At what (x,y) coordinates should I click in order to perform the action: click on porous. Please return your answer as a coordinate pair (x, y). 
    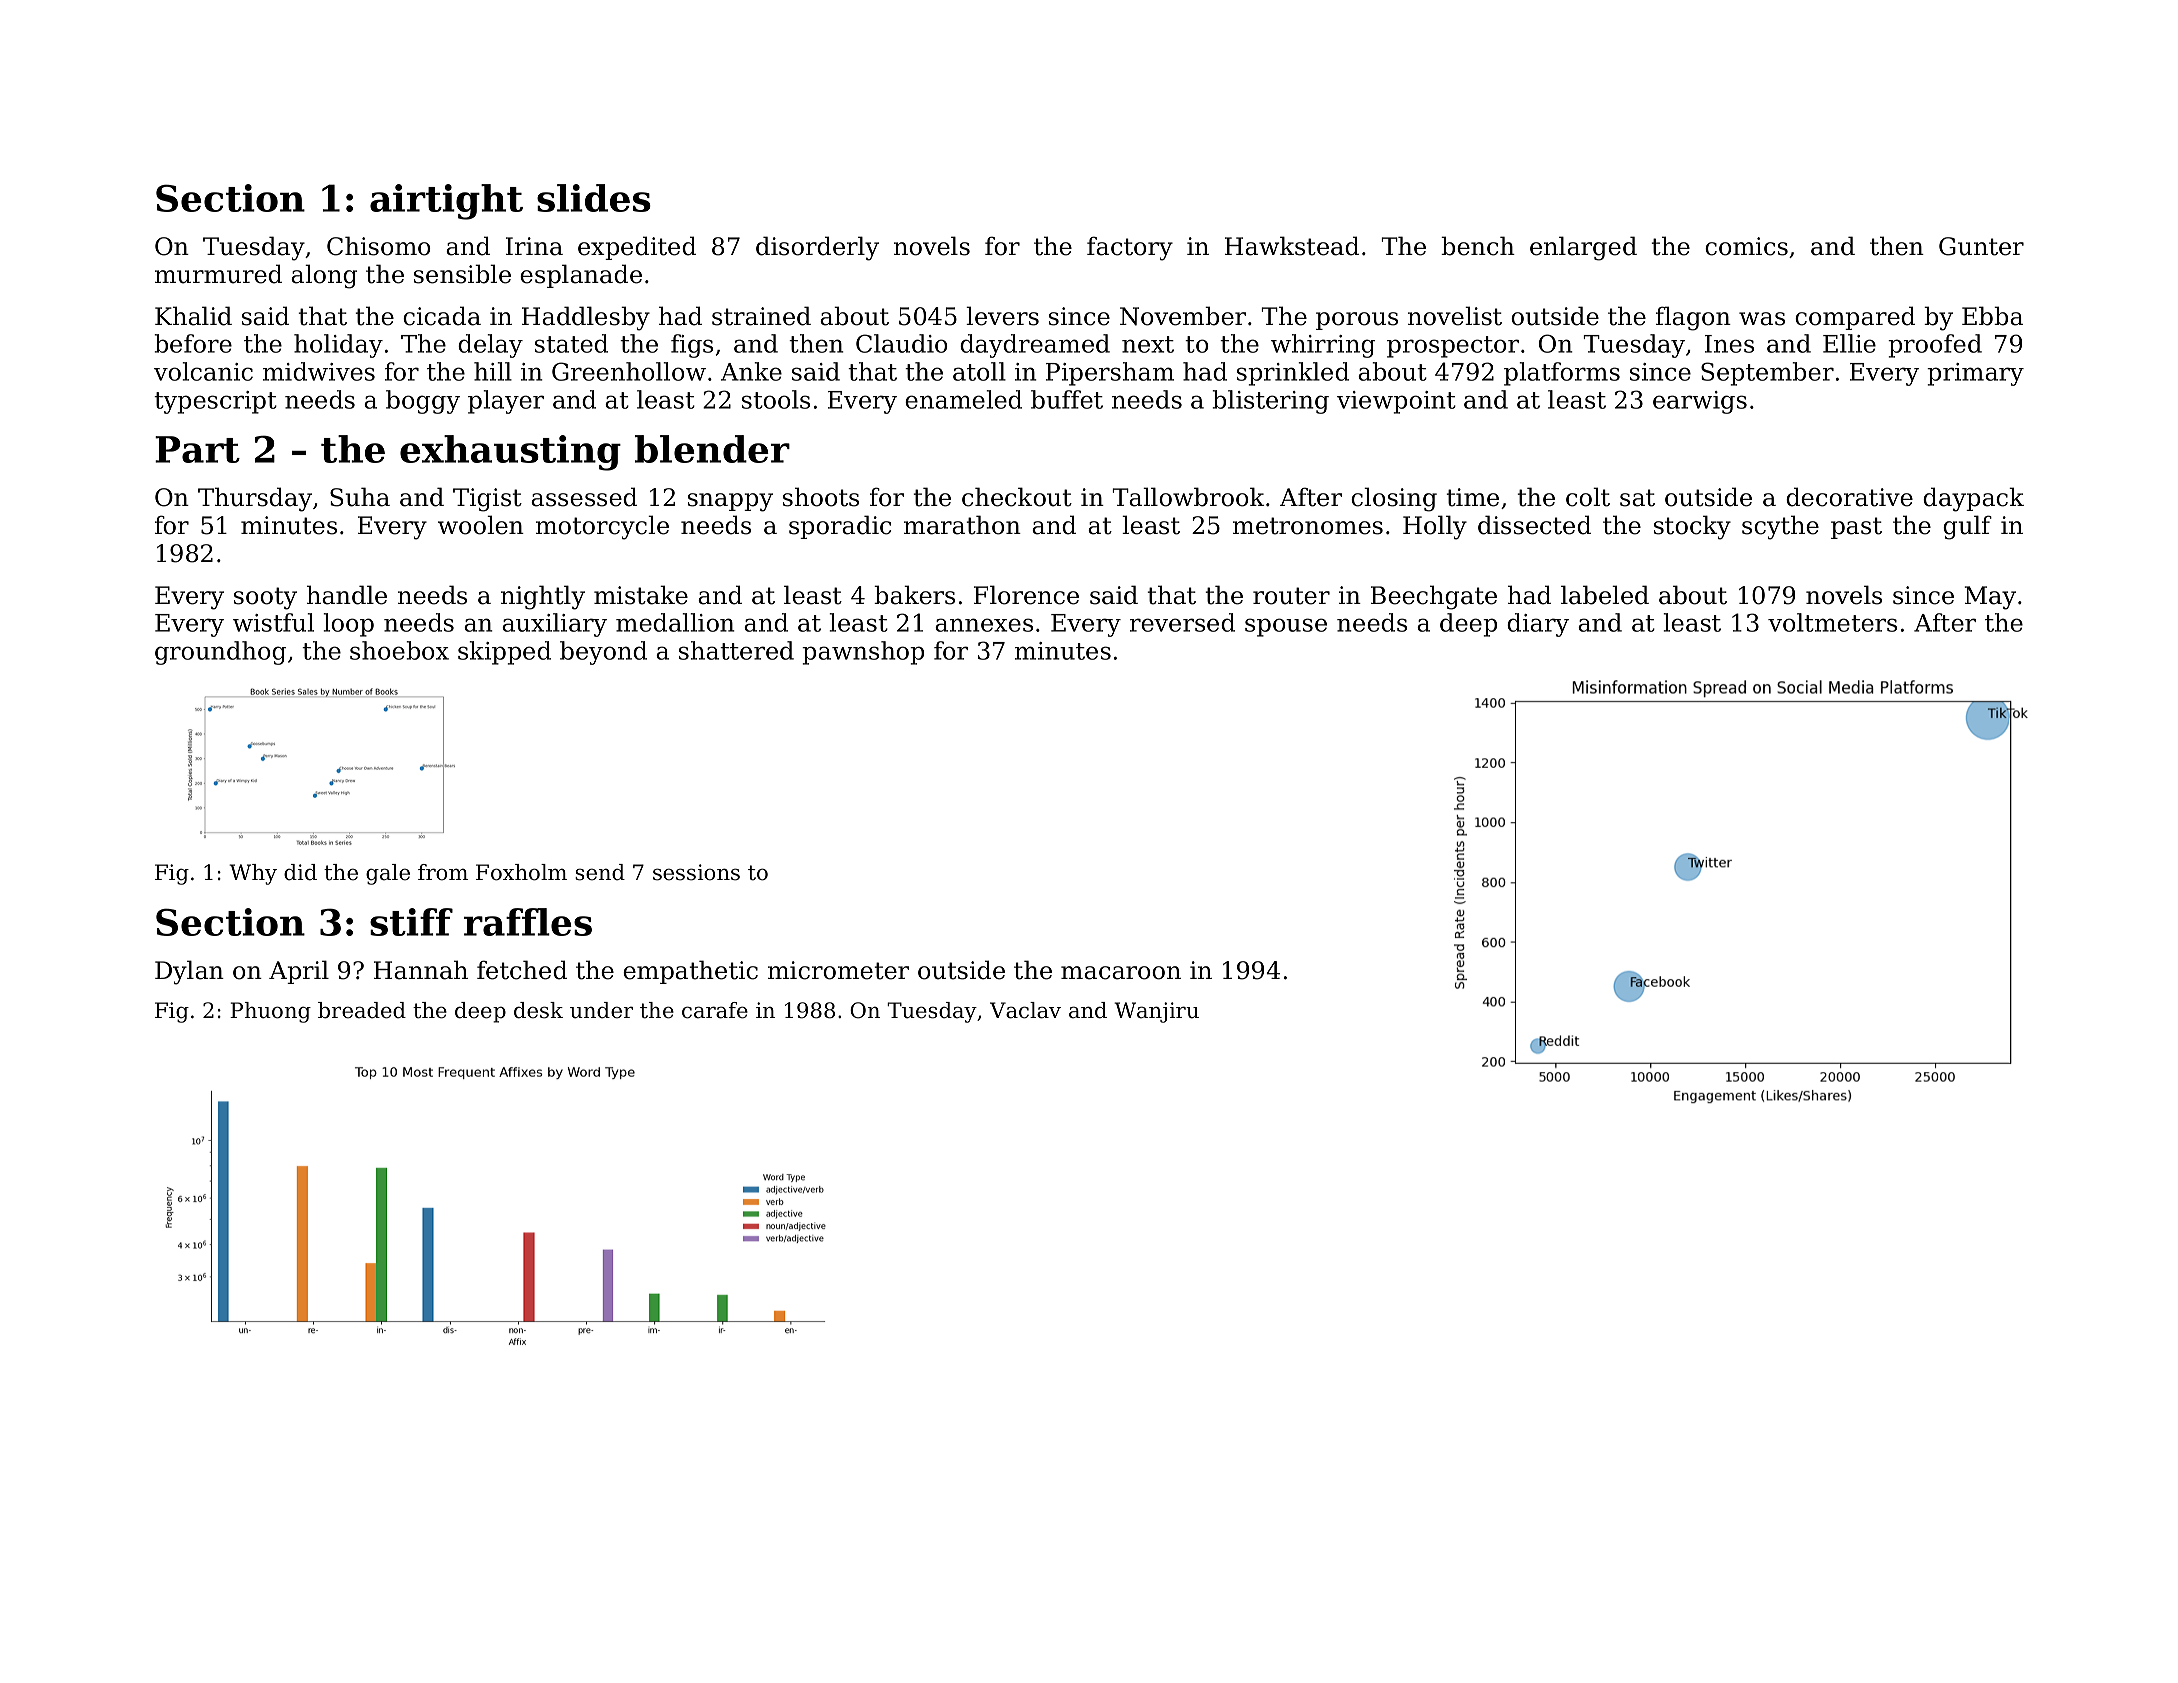
    Looking at the image, I should click on (1357, 321).
